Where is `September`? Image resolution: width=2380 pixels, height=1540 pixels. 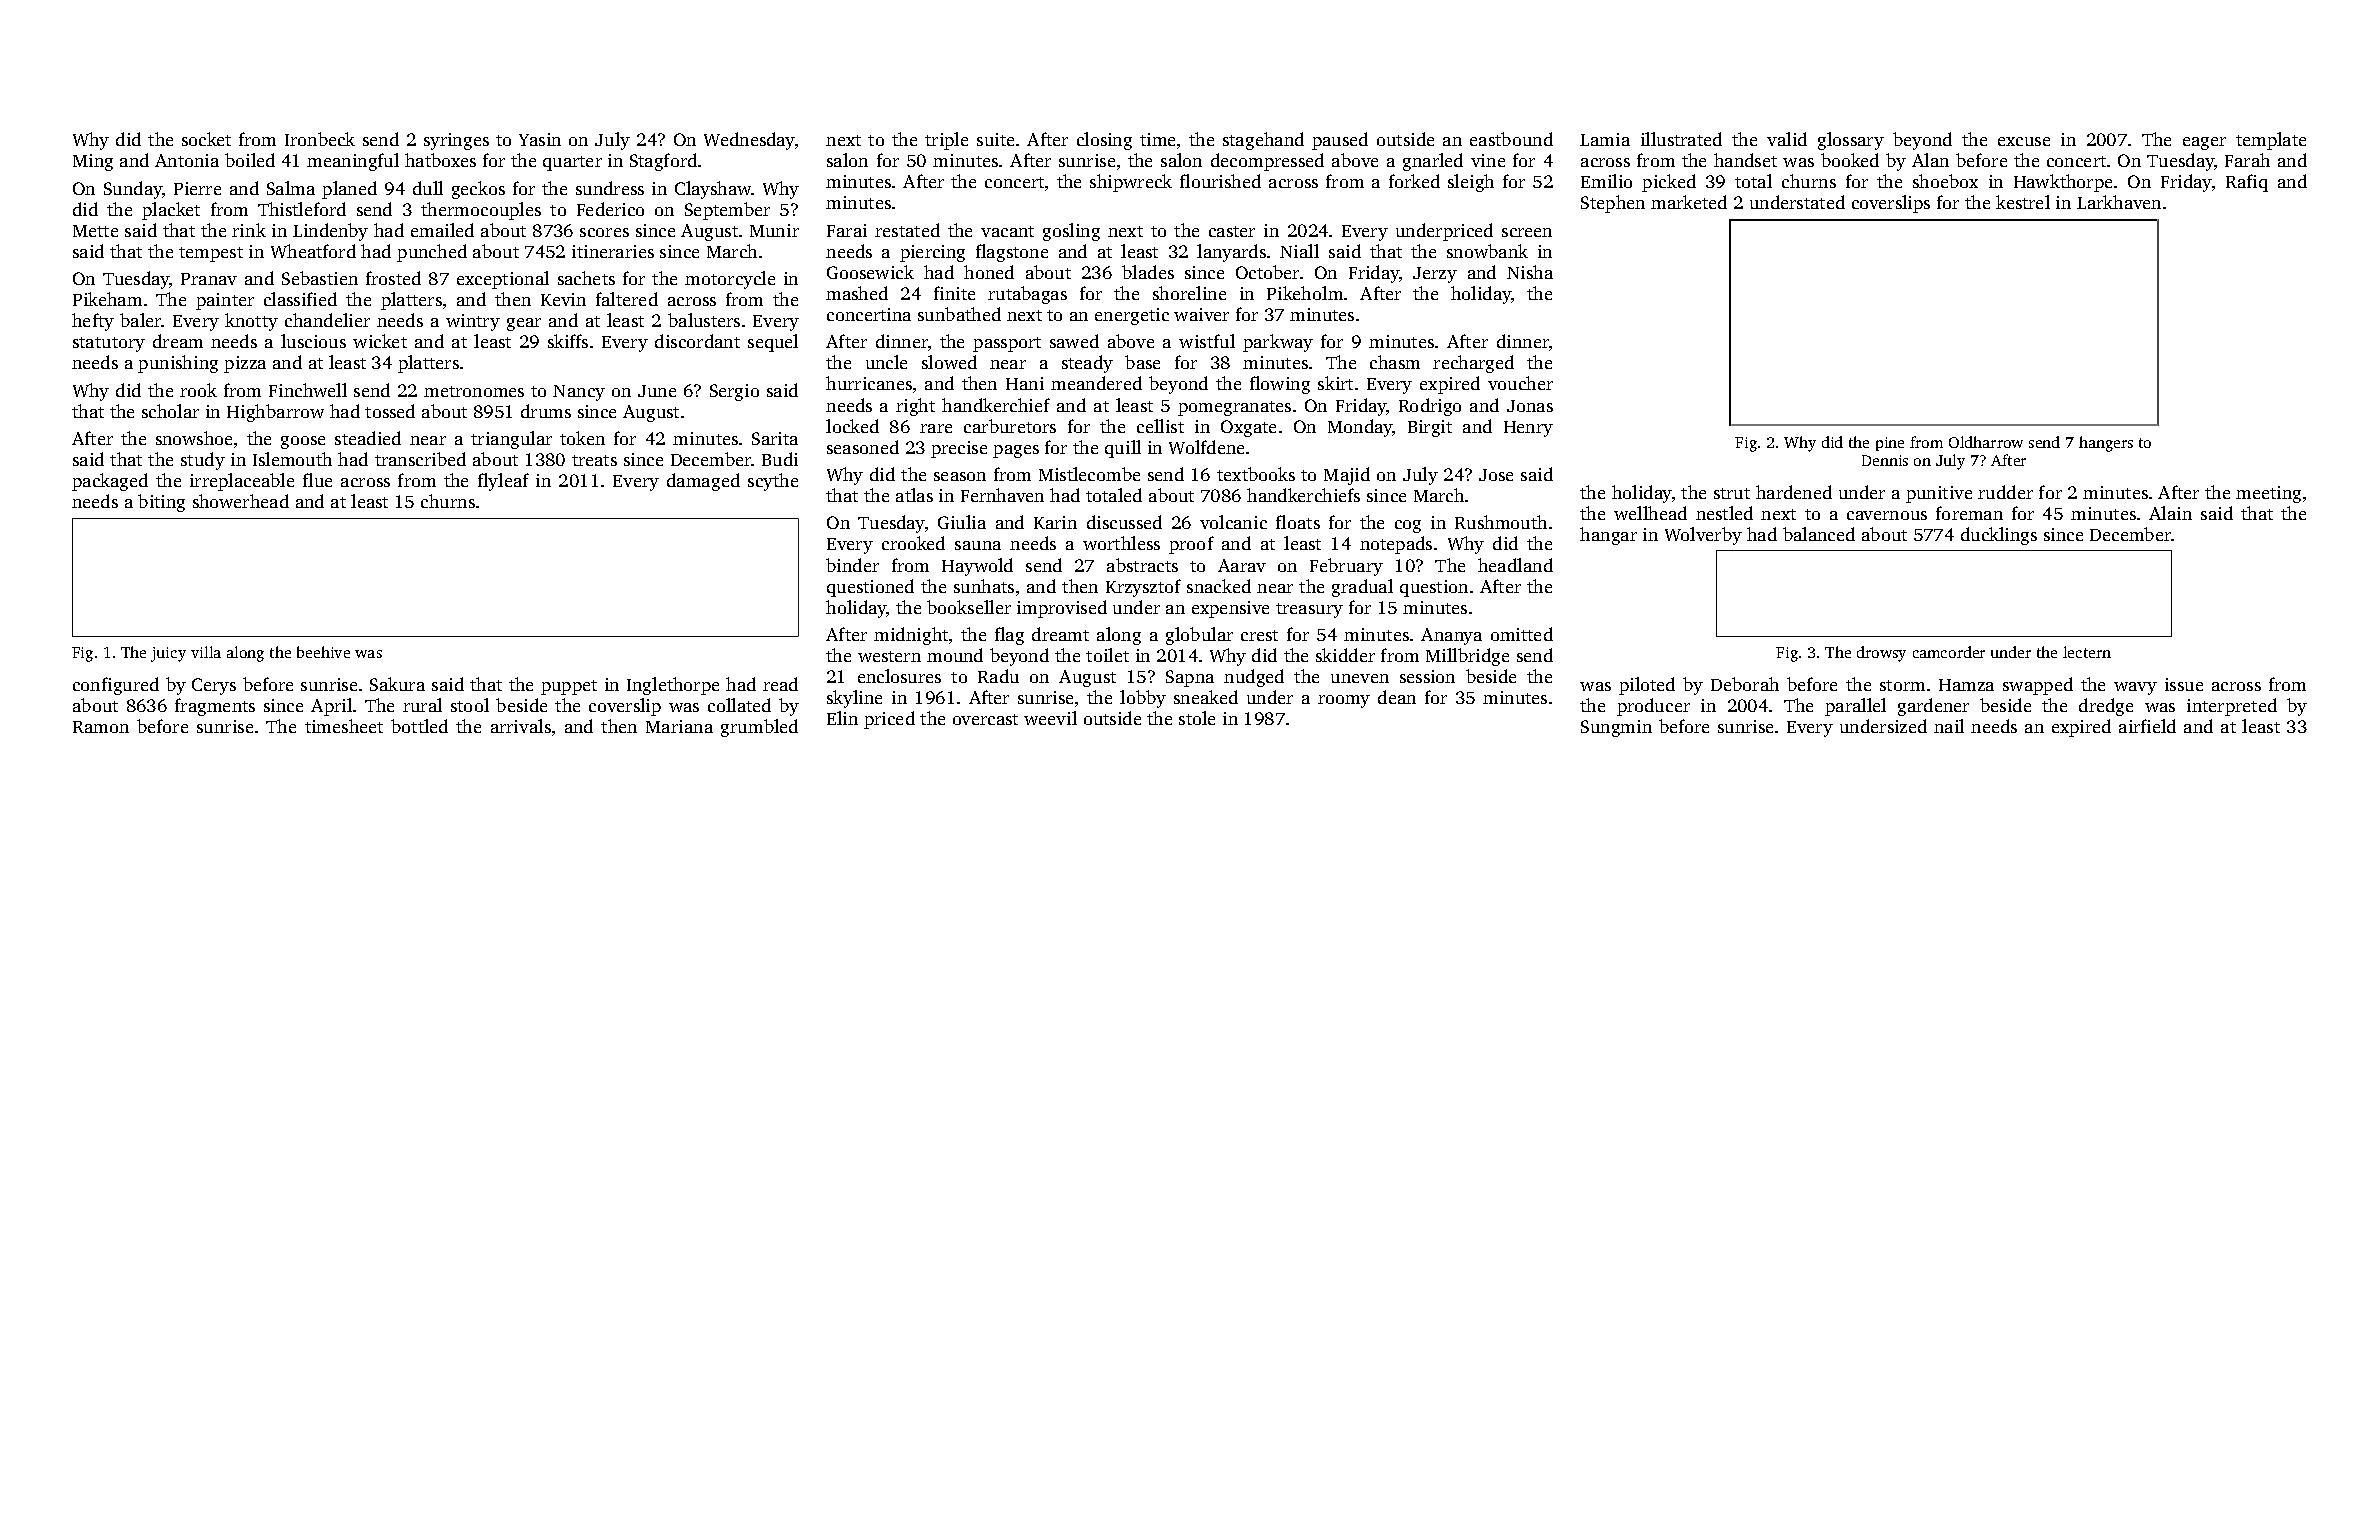 September is located at coordinates (727, 211).
